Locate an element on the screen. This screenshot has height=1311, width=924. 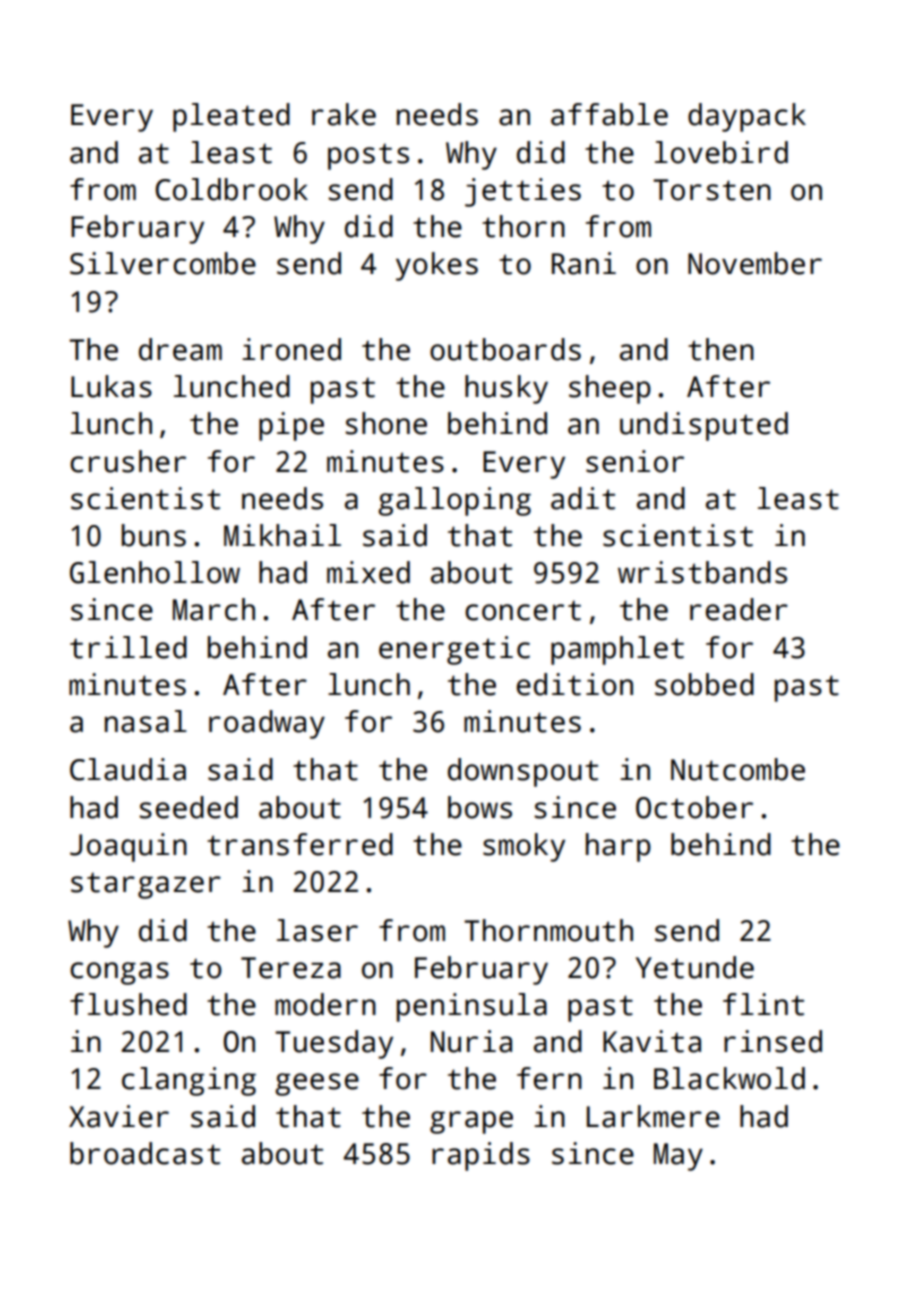
pleated is located at coordinates (231, 117).
